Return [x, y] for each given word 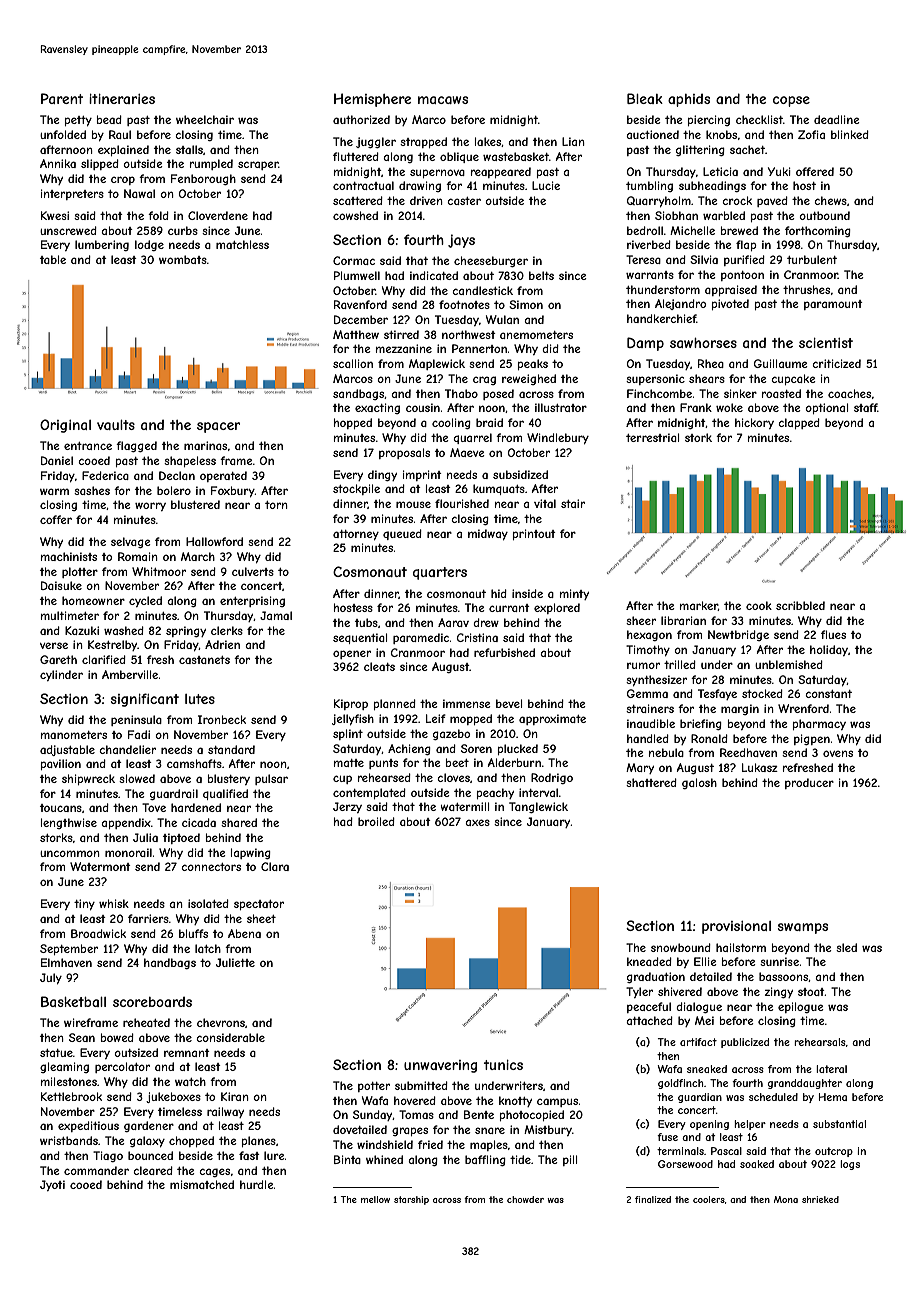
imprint [422, 475]
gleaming [64, 1067]
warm [54, 491]
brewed [739, 230]
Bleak [645, 98]
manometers [74, 735]
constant [828, 694]
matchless [242, 244]
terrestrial [652, 437]
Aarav [453, 622]
